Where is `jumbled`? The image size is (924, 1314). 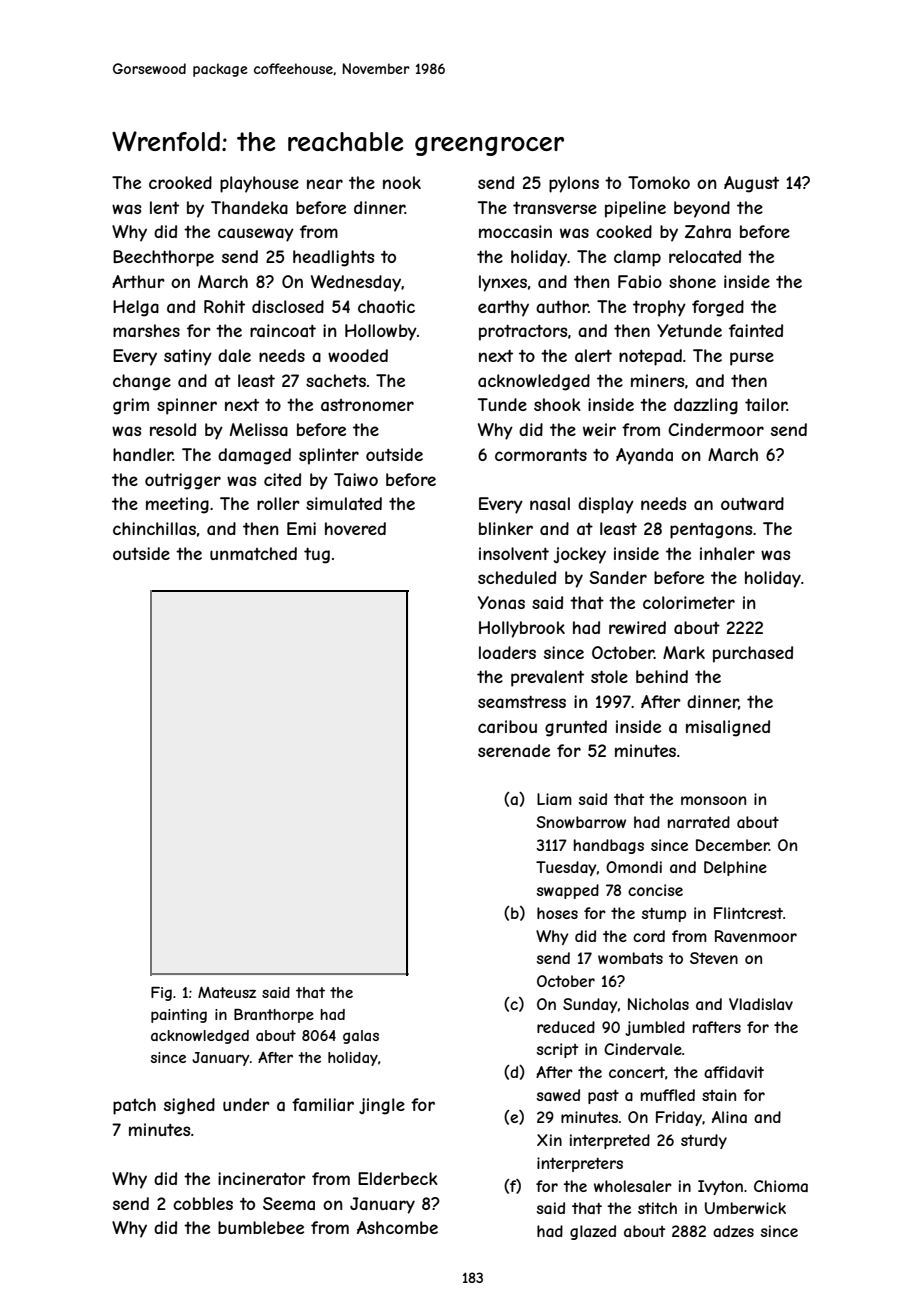 jumbled is located at coordinates (655, 1028).
